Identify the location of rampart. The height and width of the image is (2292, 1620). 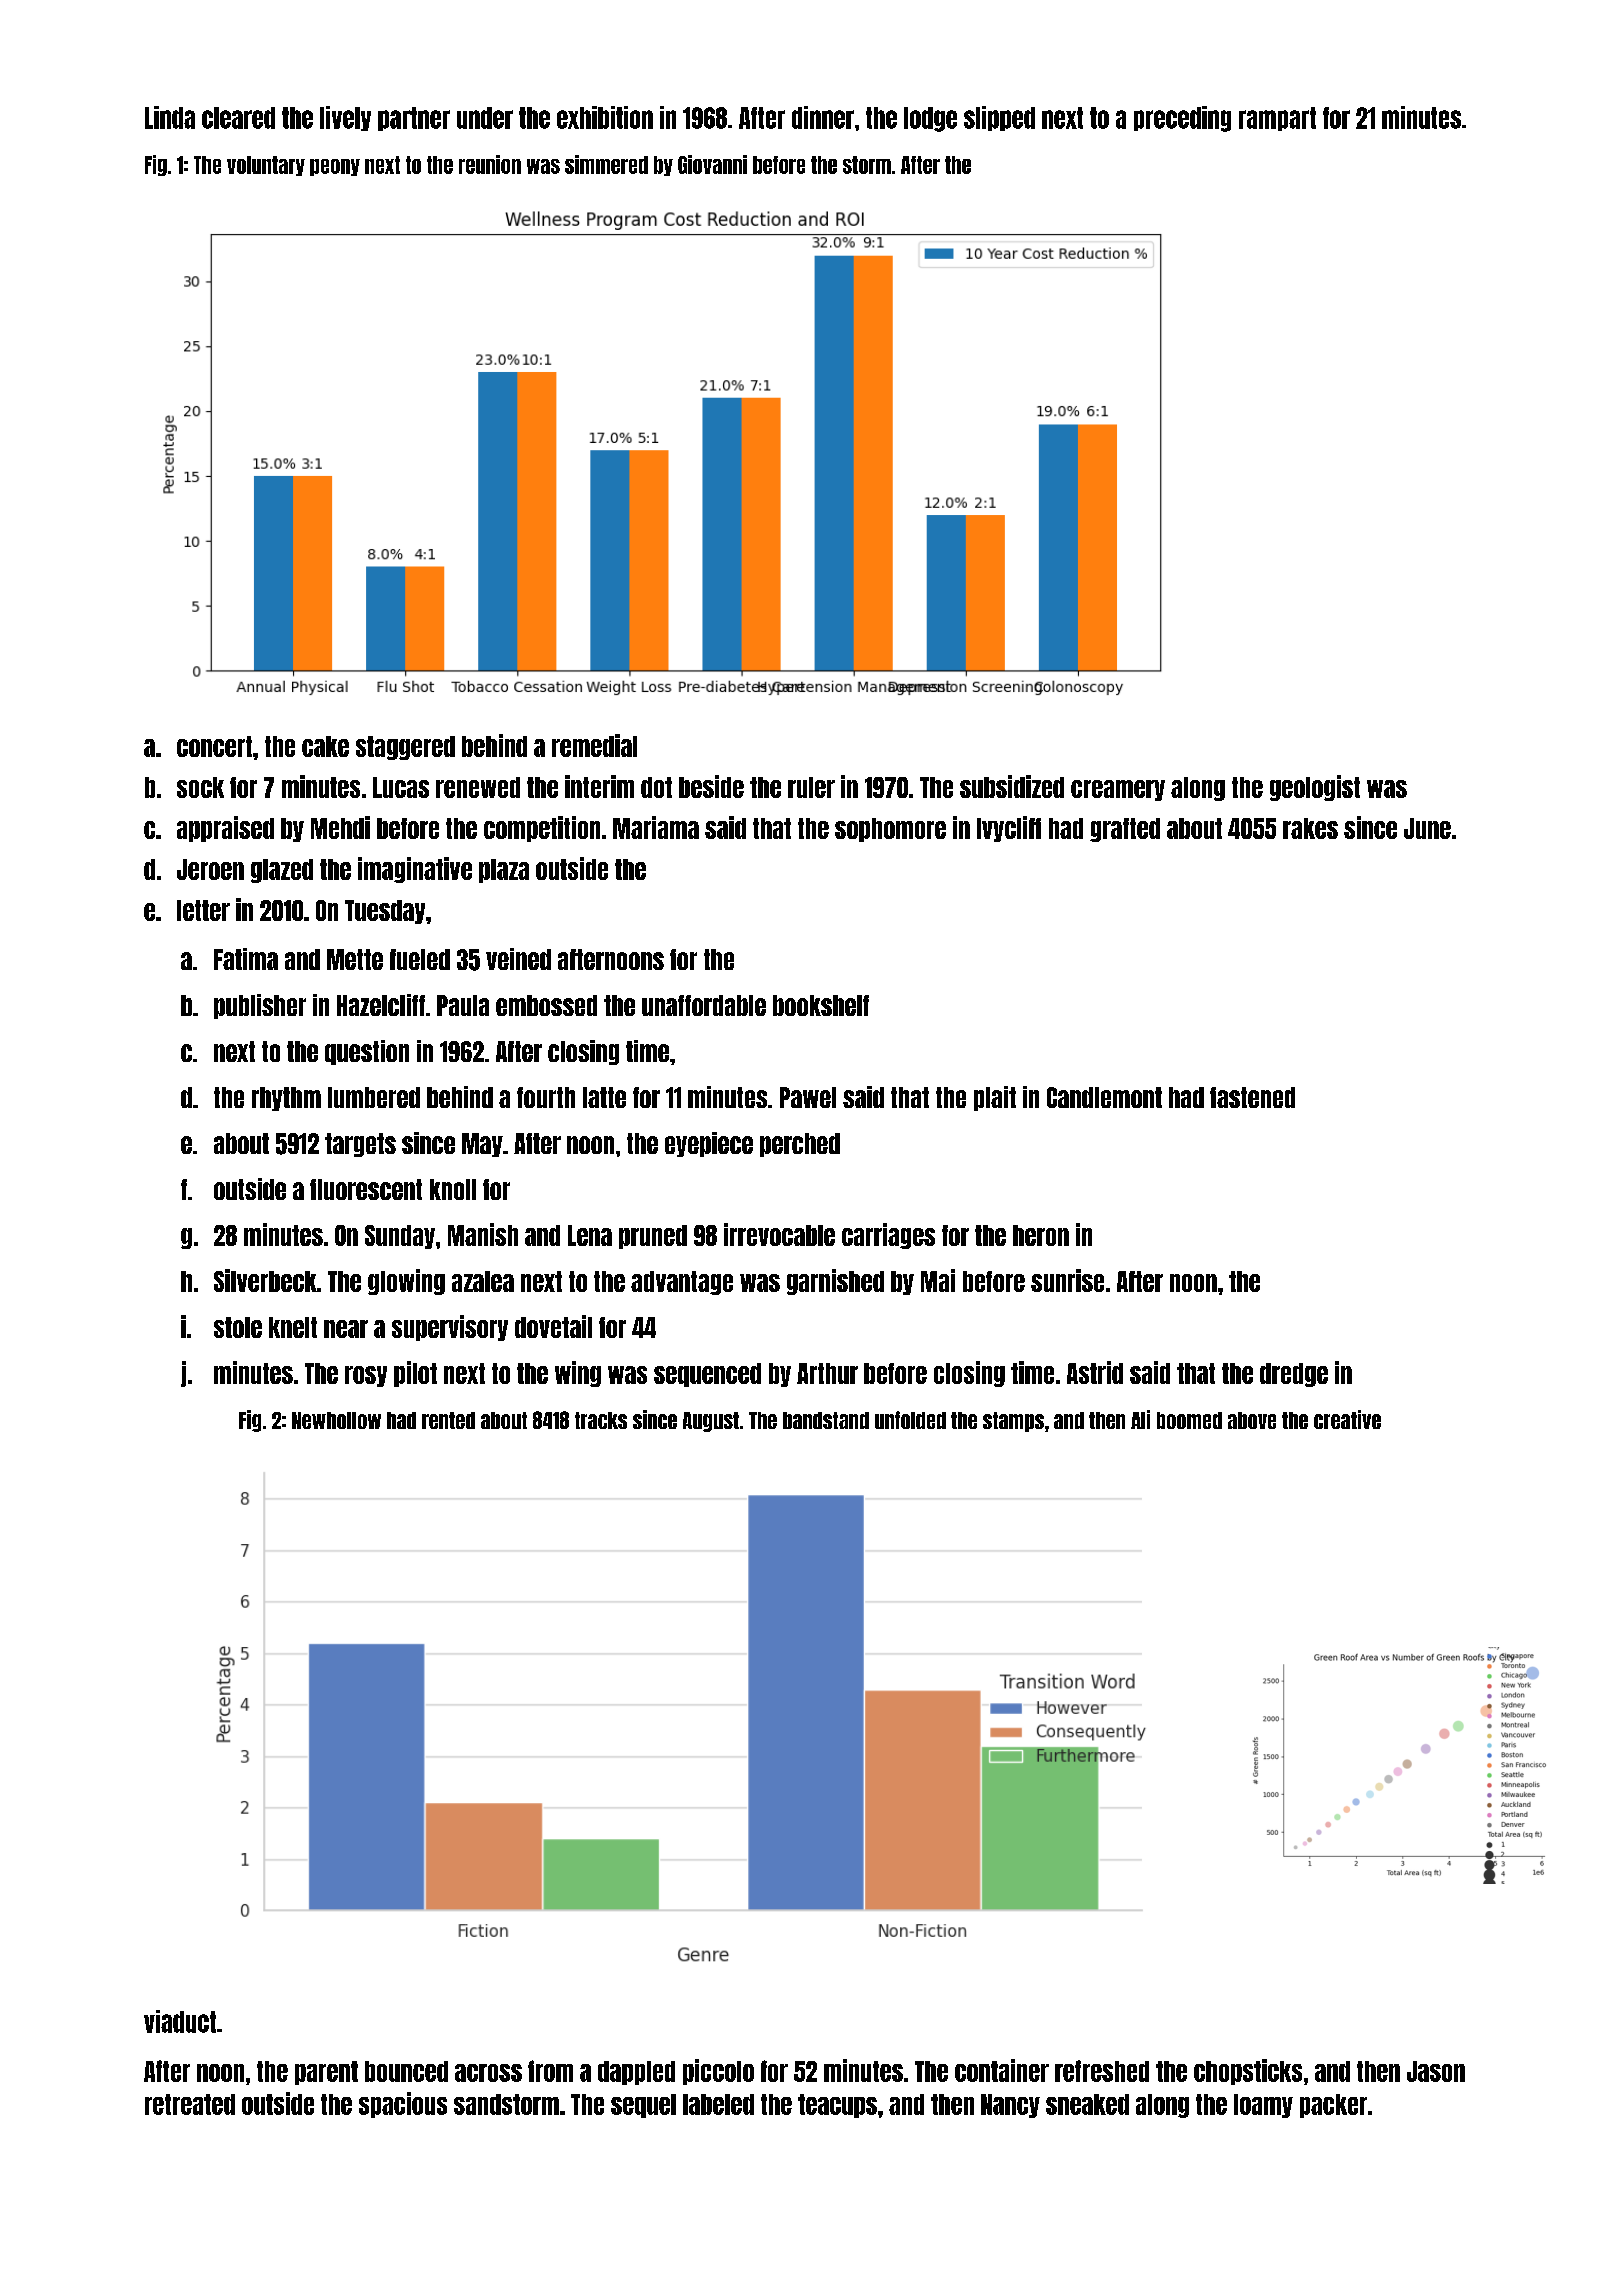
(1277, 119).
